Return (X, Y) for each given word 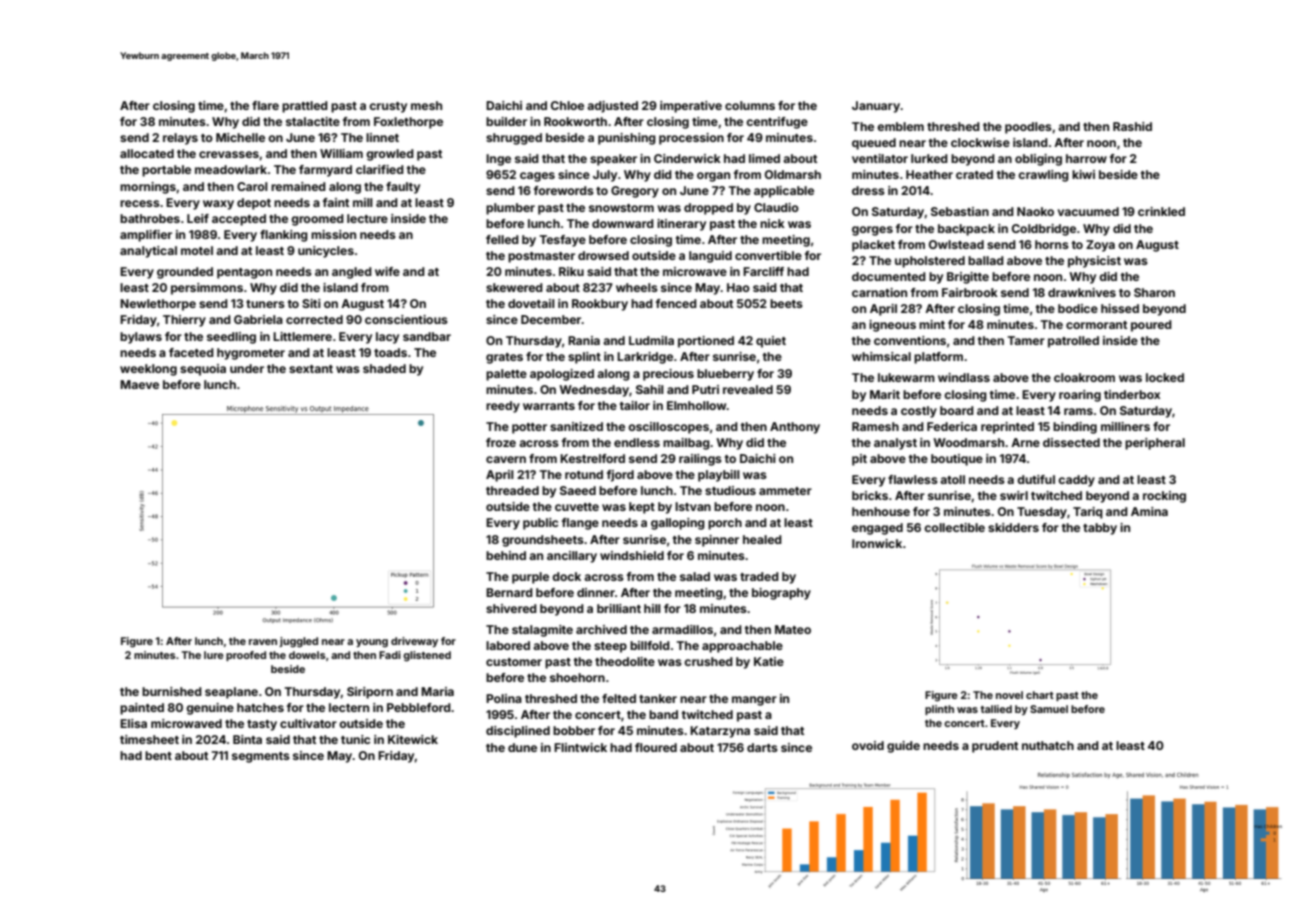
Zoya (1100, 246)
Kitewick (413, 739)
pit (859, 460)
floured (656, 747)
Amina (1149, 511)
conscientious (406, 319)
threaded (512, 490)
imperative (691, 107)
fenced (676, 303)
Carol (252, 186)
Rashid (1132, 126)
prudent (995, 747)
